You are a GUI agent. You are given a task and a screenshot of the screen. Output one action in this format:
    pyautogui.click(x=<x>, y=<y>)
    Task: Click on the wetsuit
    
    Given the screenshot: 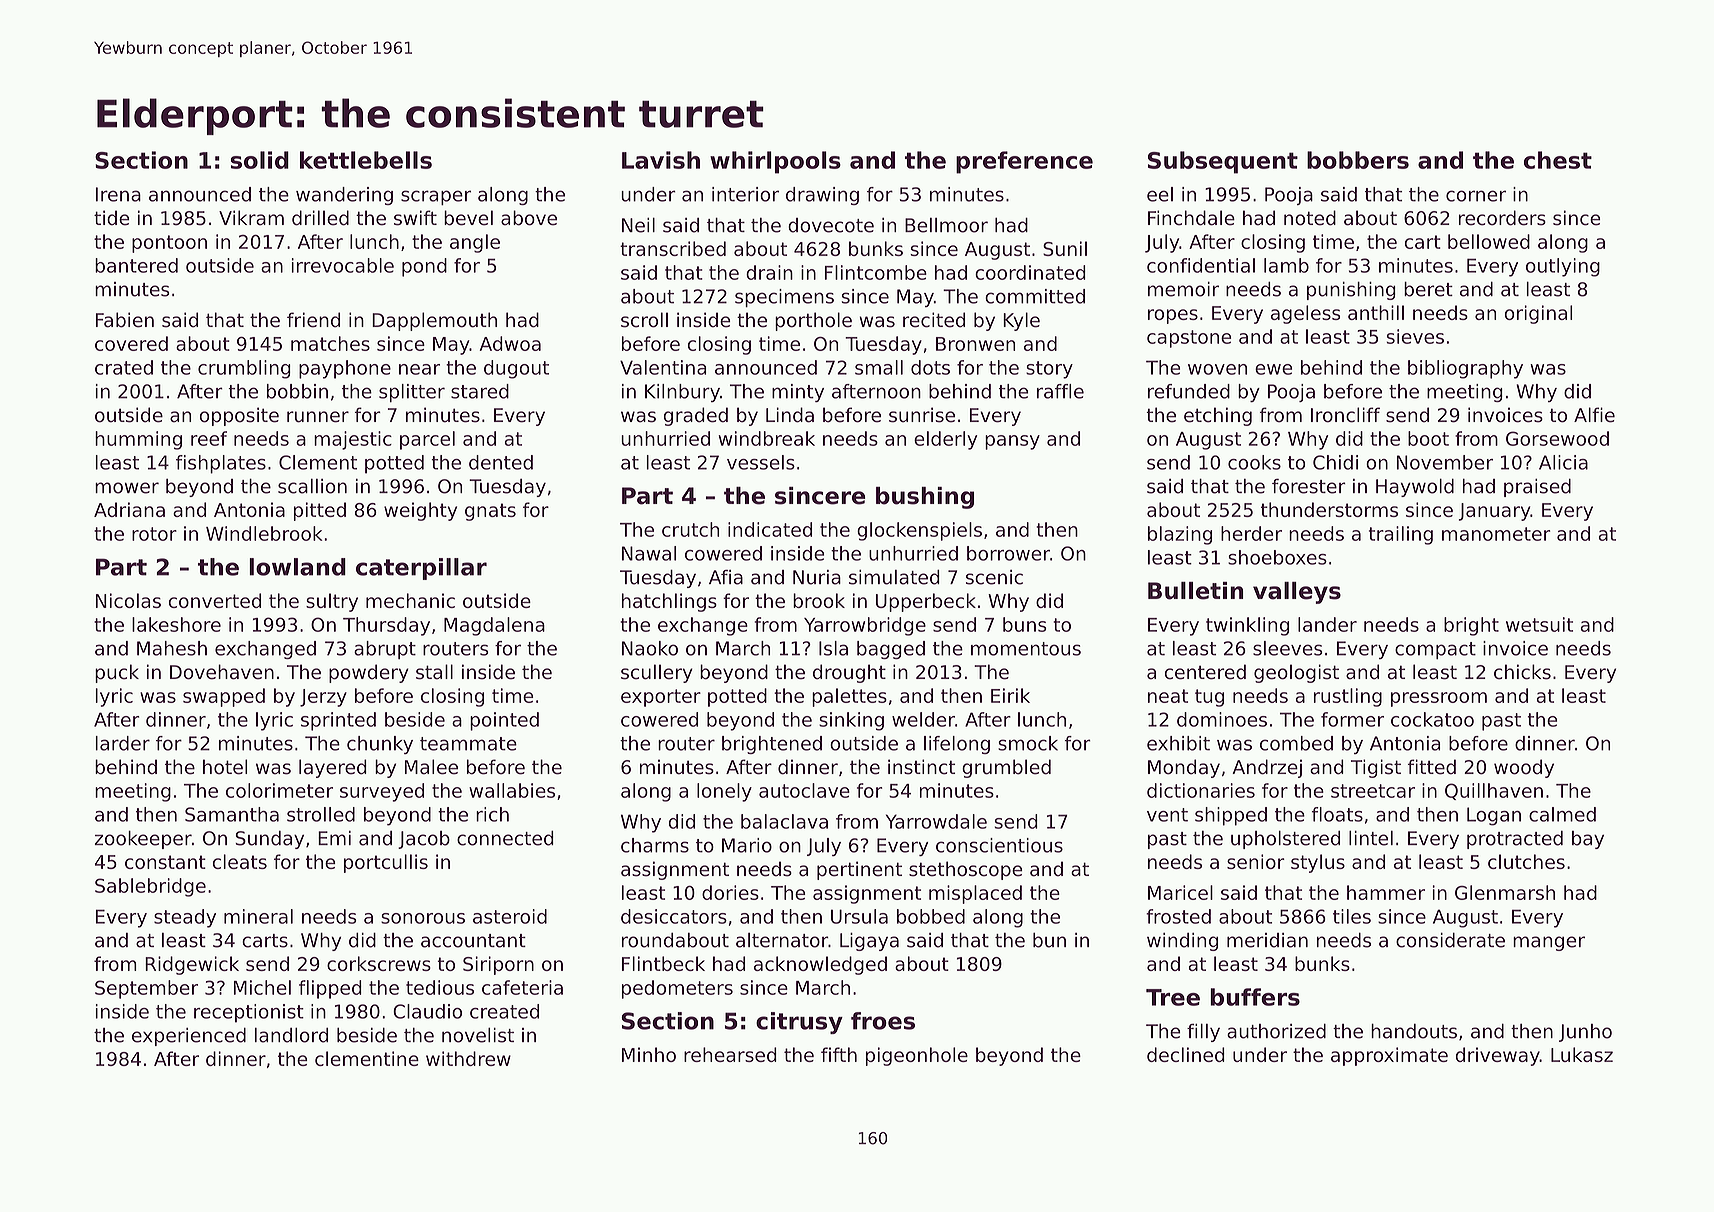 What is the action you would take?
    pyautogui.click(x=1539, y=624)
